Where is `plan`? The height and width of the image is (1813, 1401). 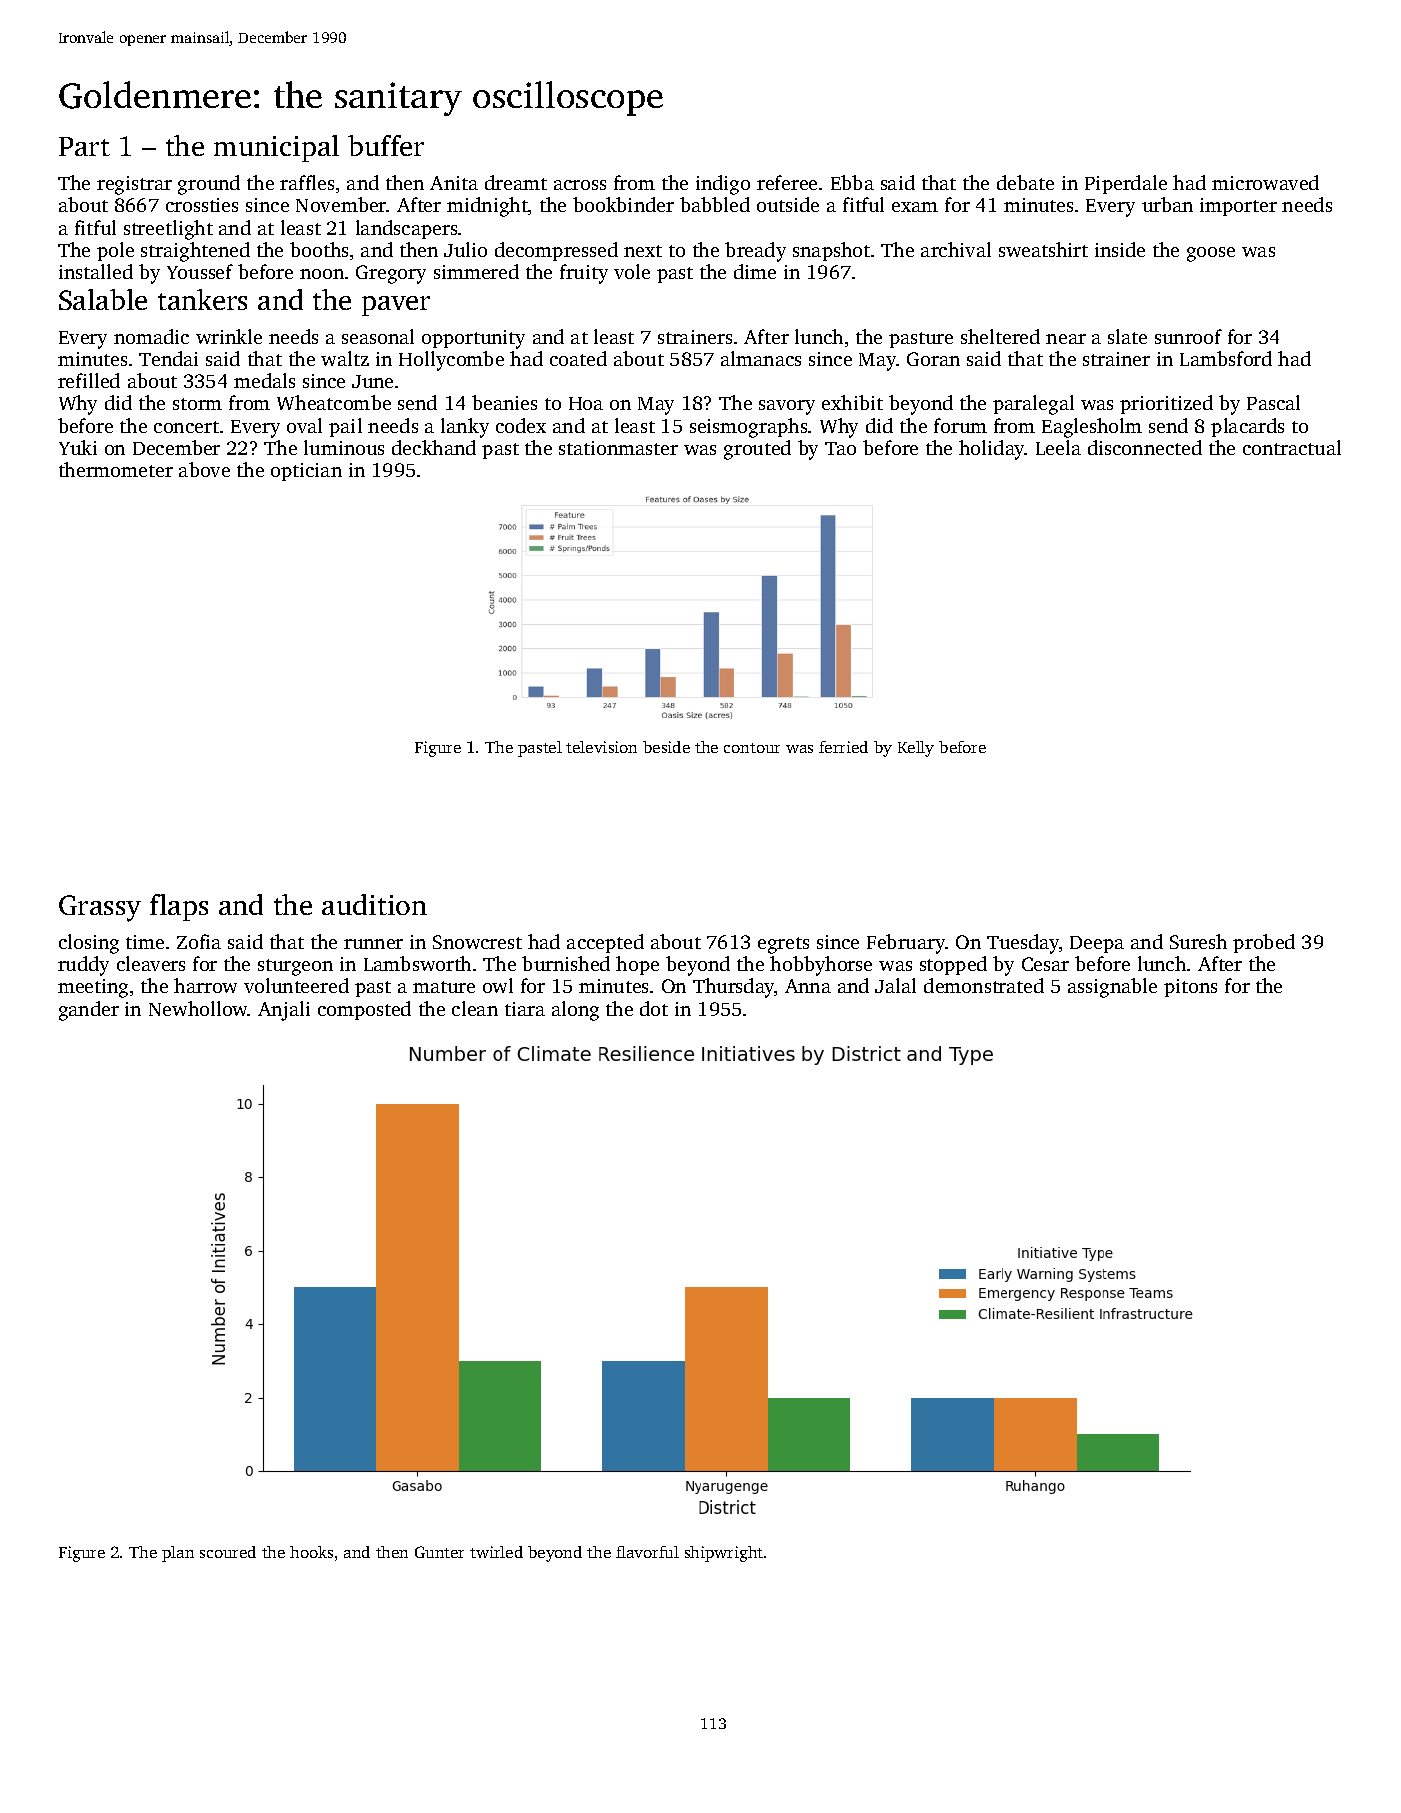 plan is located at coordinates (178, 1554).
